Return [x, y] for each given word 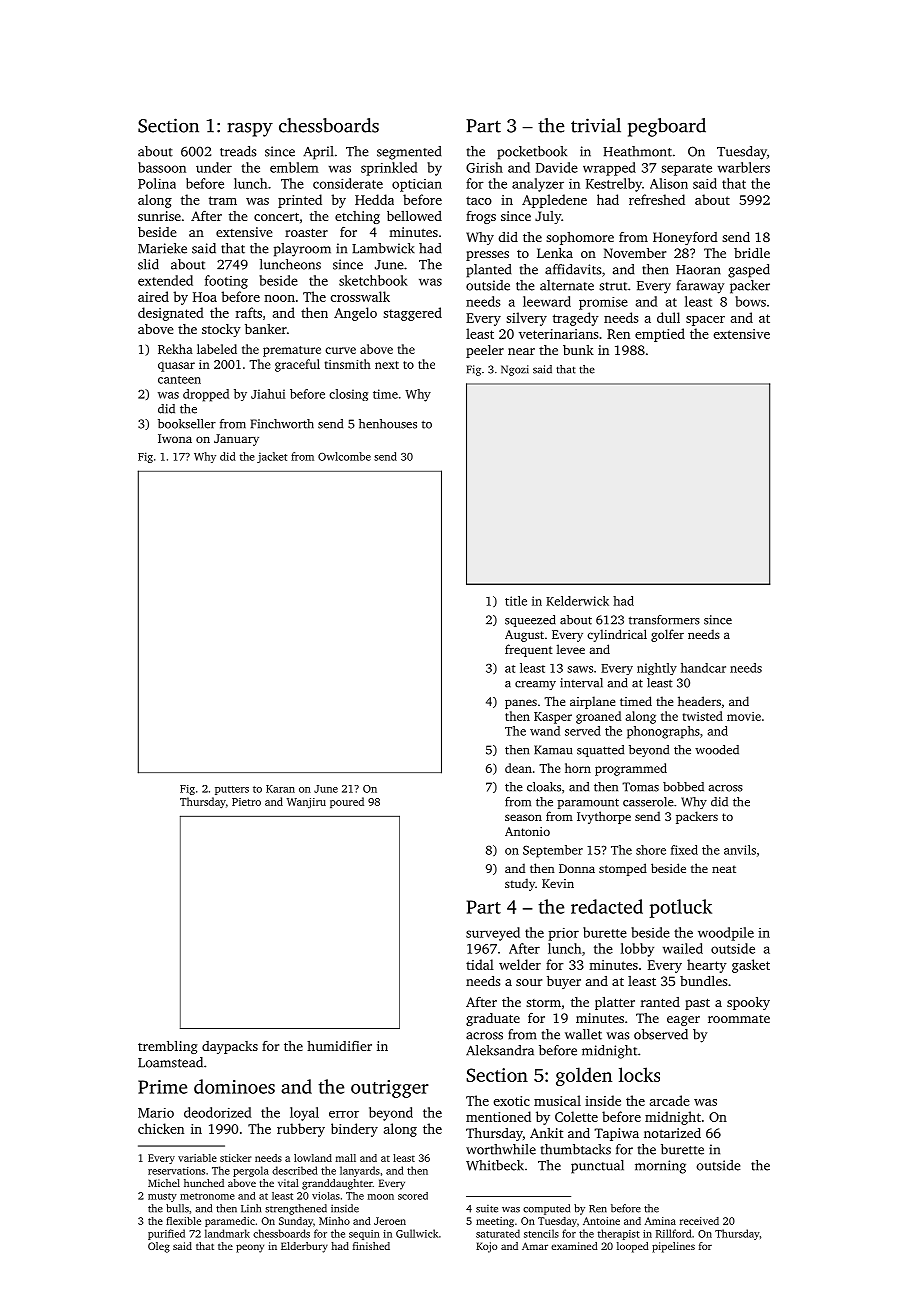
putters [232, 790]
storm [543, 1003]
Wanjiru [306, 803]
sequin [364, 1235]
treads [238, 151]
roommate [739, 1019]
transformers [664, 620]
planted [488, 271]
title [516, 601]
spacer [705, 321]
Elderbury [304, 1247]
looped [633, 1247]
